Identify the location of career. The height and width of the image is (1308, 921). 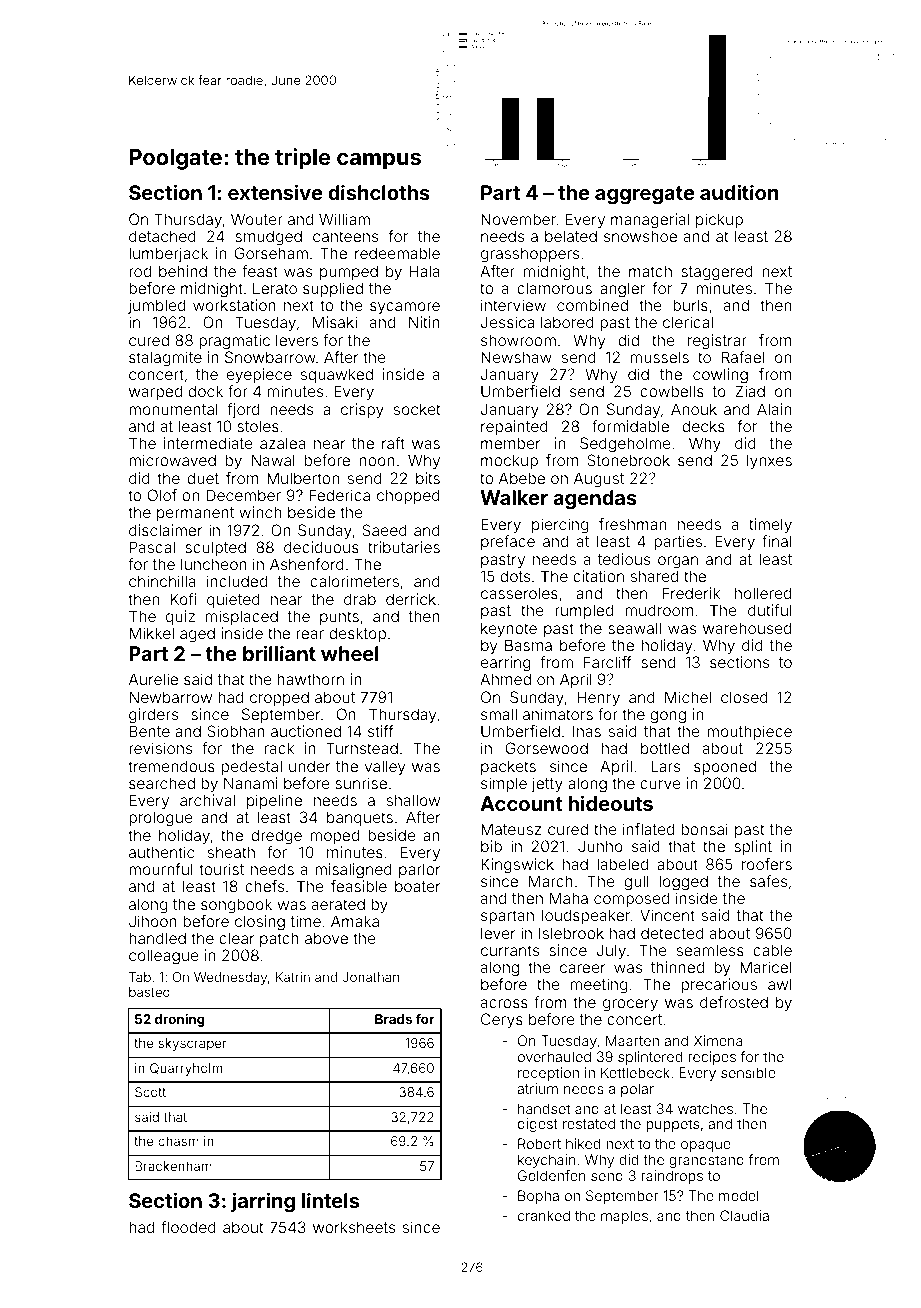
(582, 968).
